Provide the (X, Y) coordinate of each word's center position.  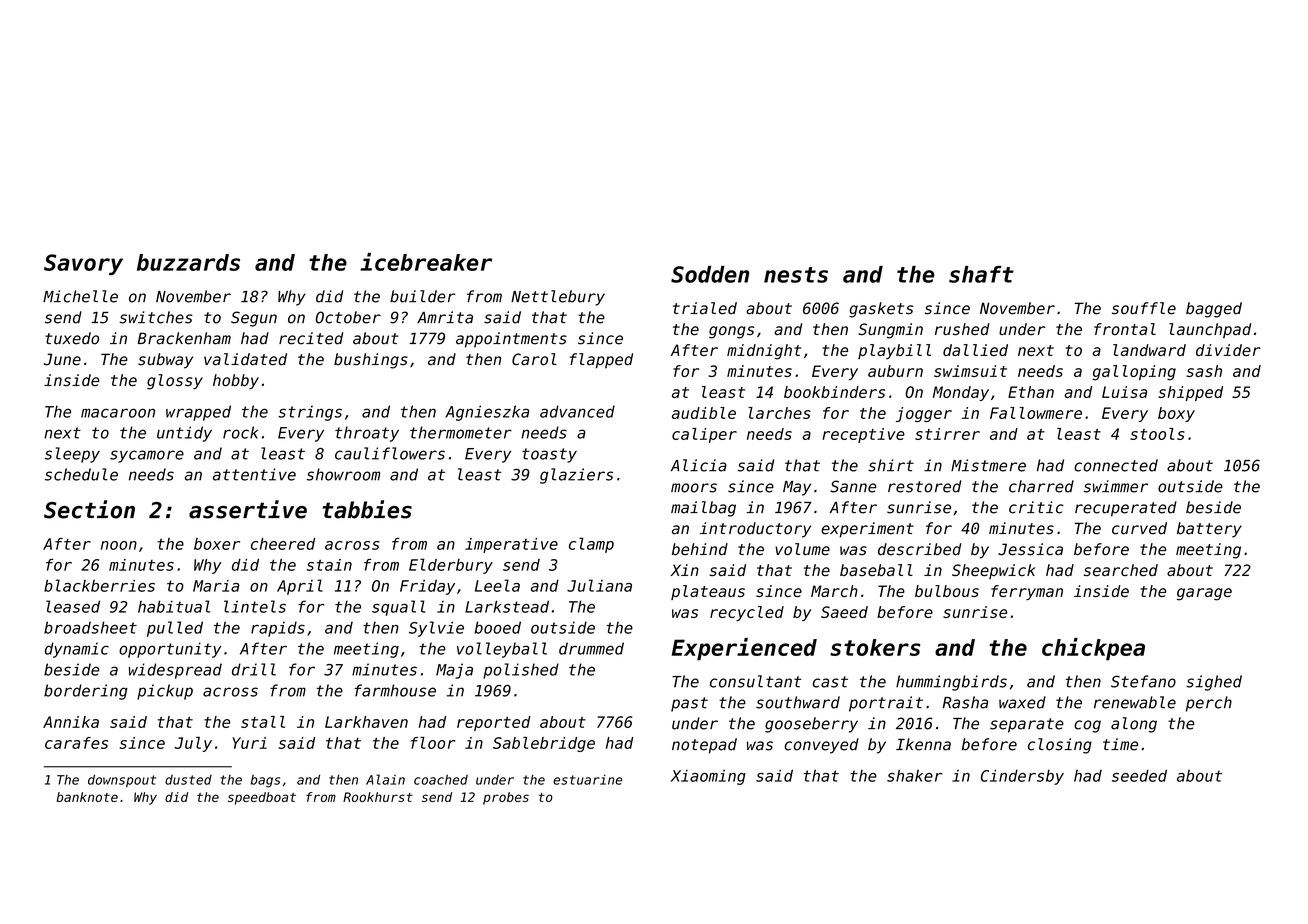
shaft (981, 274)
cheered (283, 544)
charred (1041, 486)
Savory (83, 264)
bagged (1214, 310)
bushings (371, 361)
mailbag (703, 509)
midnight (764, 352)
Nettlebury (558, 298)
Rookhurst (378, 797)
